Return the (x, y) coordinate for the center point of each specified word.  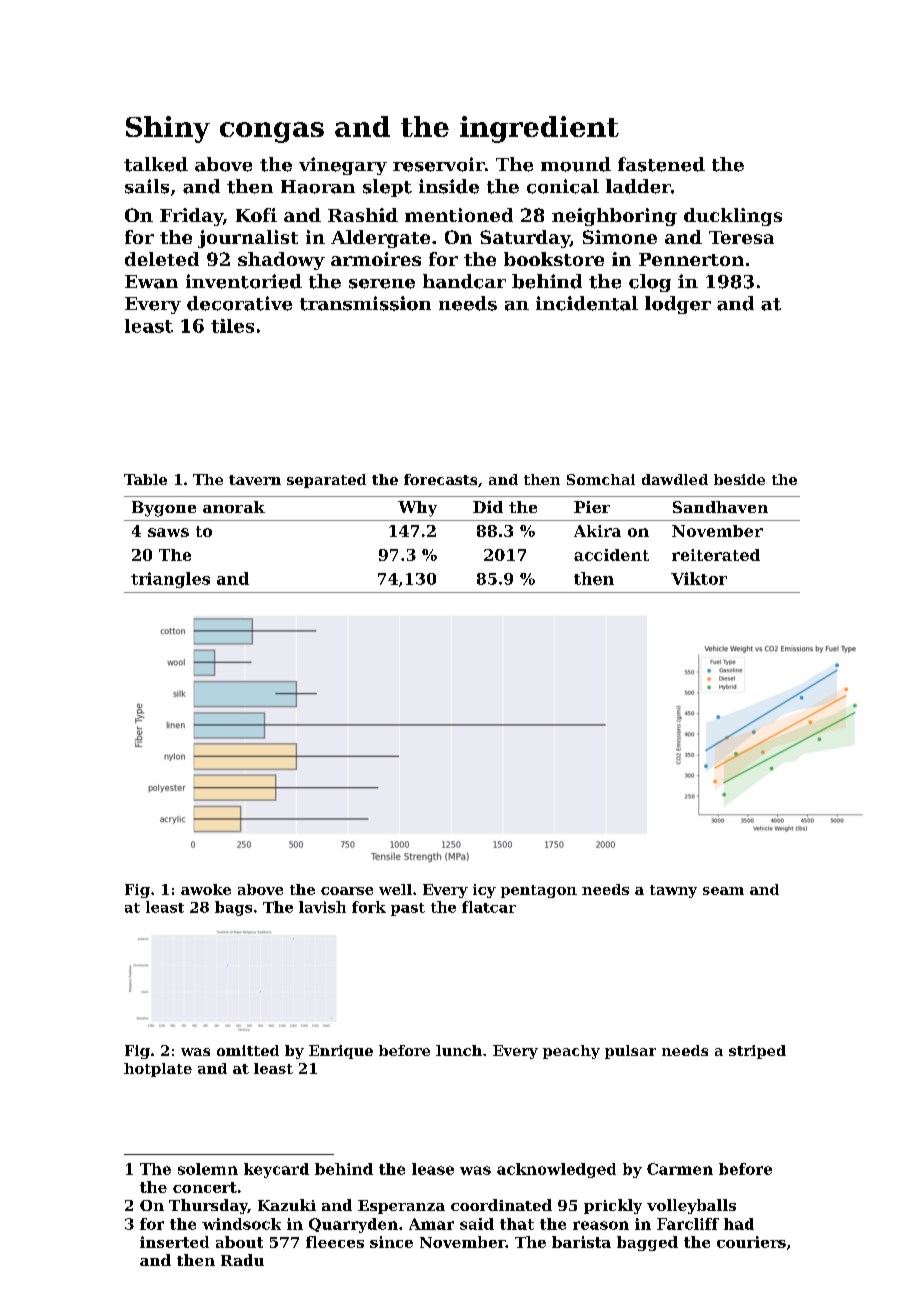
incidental (587, 303)
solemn (208, 1169)
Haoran (318, 187)
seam (723, 891)
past (408, 909)
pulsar (630, 1052)
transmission (365, 303)
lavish (322, 907)
